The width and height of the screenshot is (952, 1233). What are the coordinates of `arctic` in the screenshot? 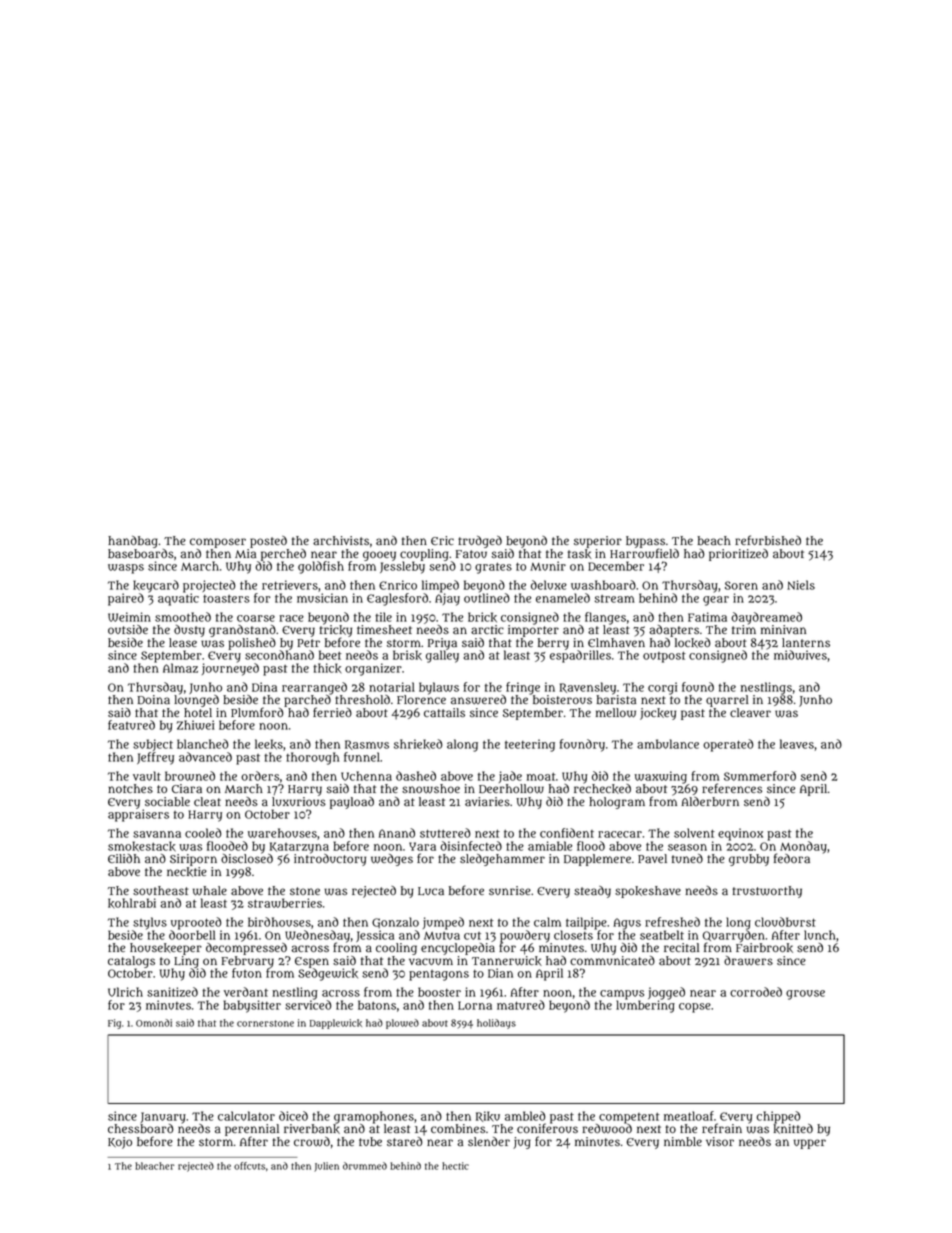 It's located at (487, 629).
